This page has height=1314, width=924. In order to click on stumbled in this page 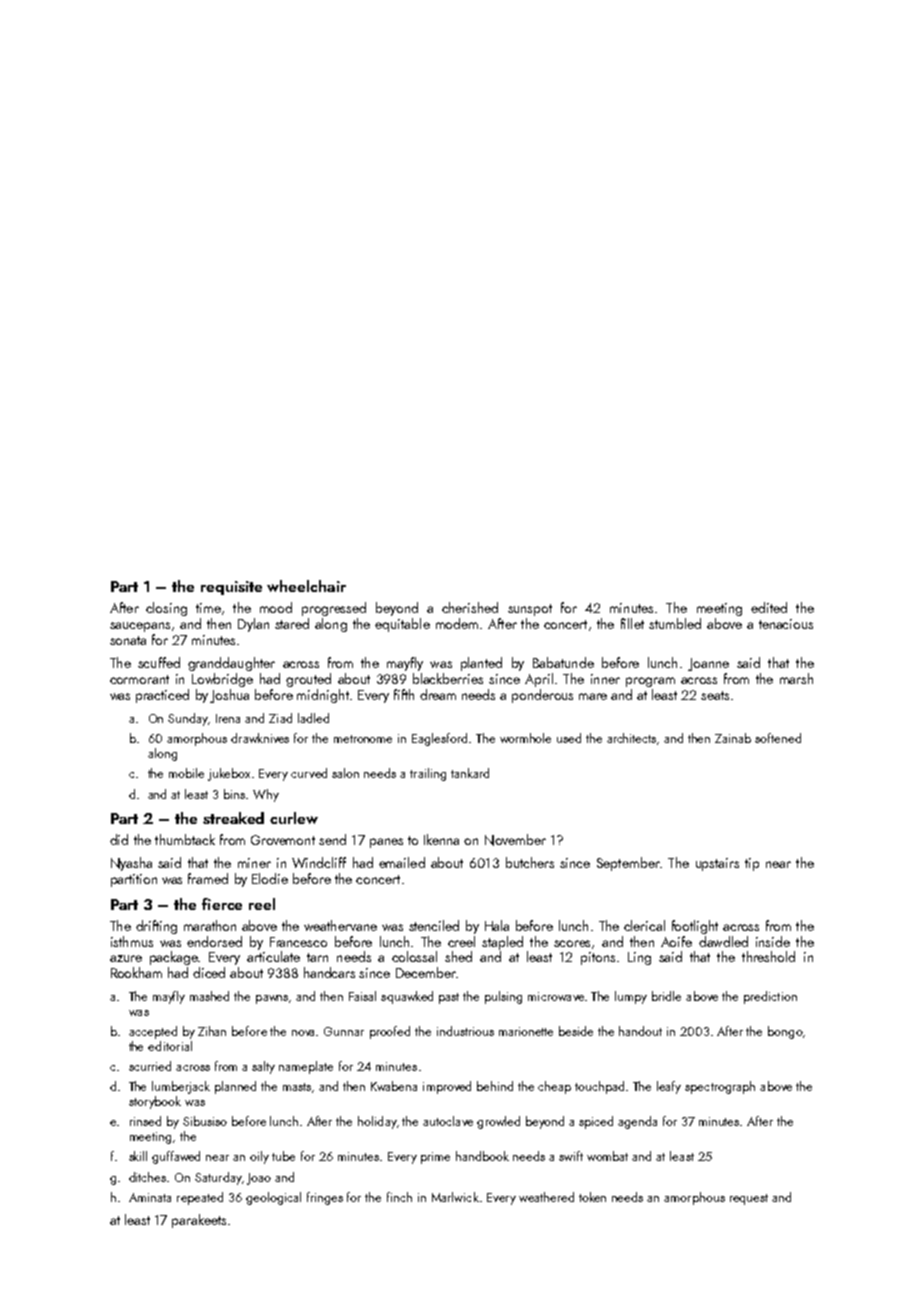, I will do `click(675, 623)`.
